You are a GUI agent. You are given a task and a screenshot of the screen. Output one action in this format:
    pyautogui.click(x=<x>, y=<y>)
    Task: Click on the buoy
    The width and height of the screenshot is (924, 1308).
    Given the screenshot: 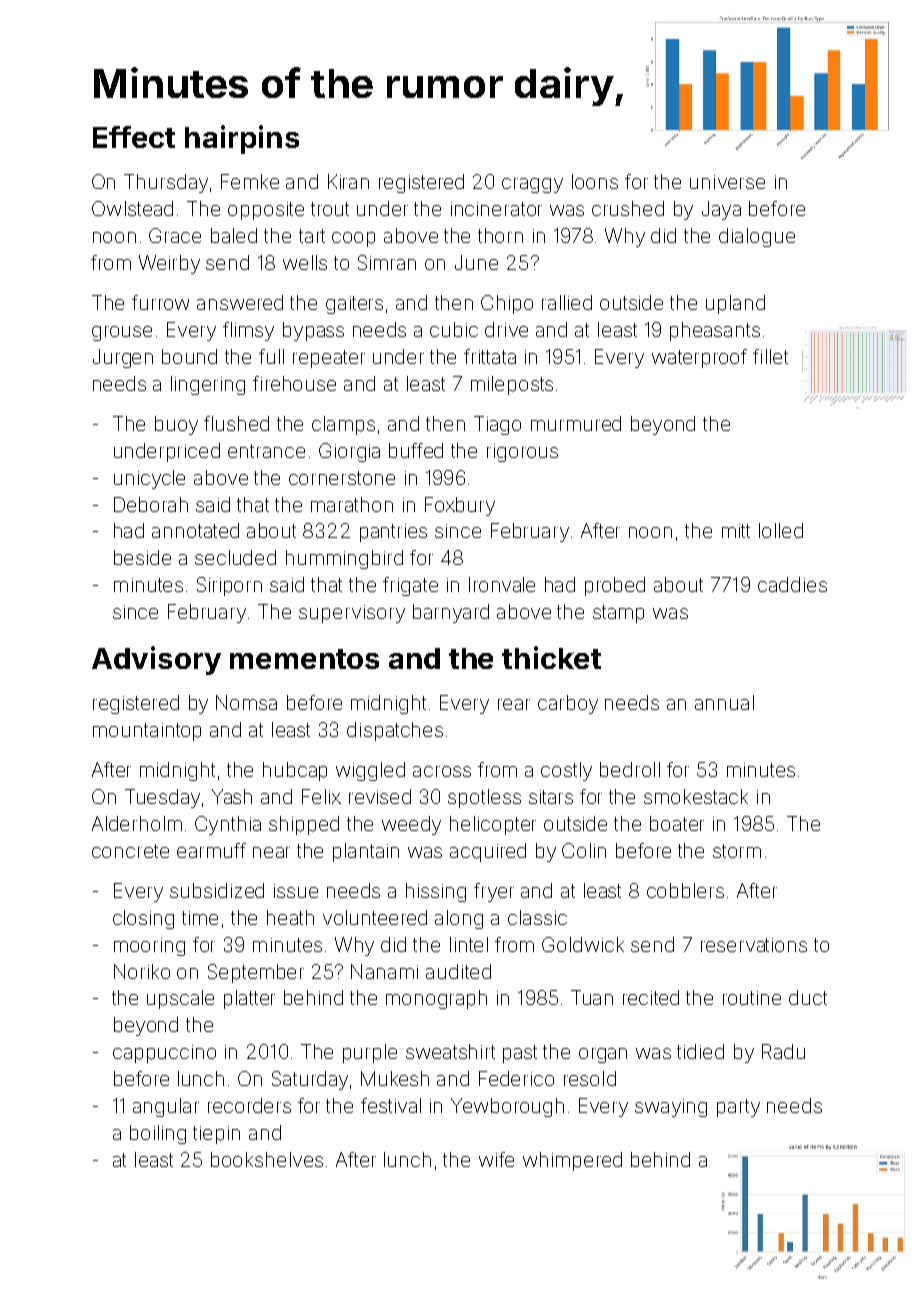 What is the action you would take?
    pyautogui.click(x=176, y=425)
